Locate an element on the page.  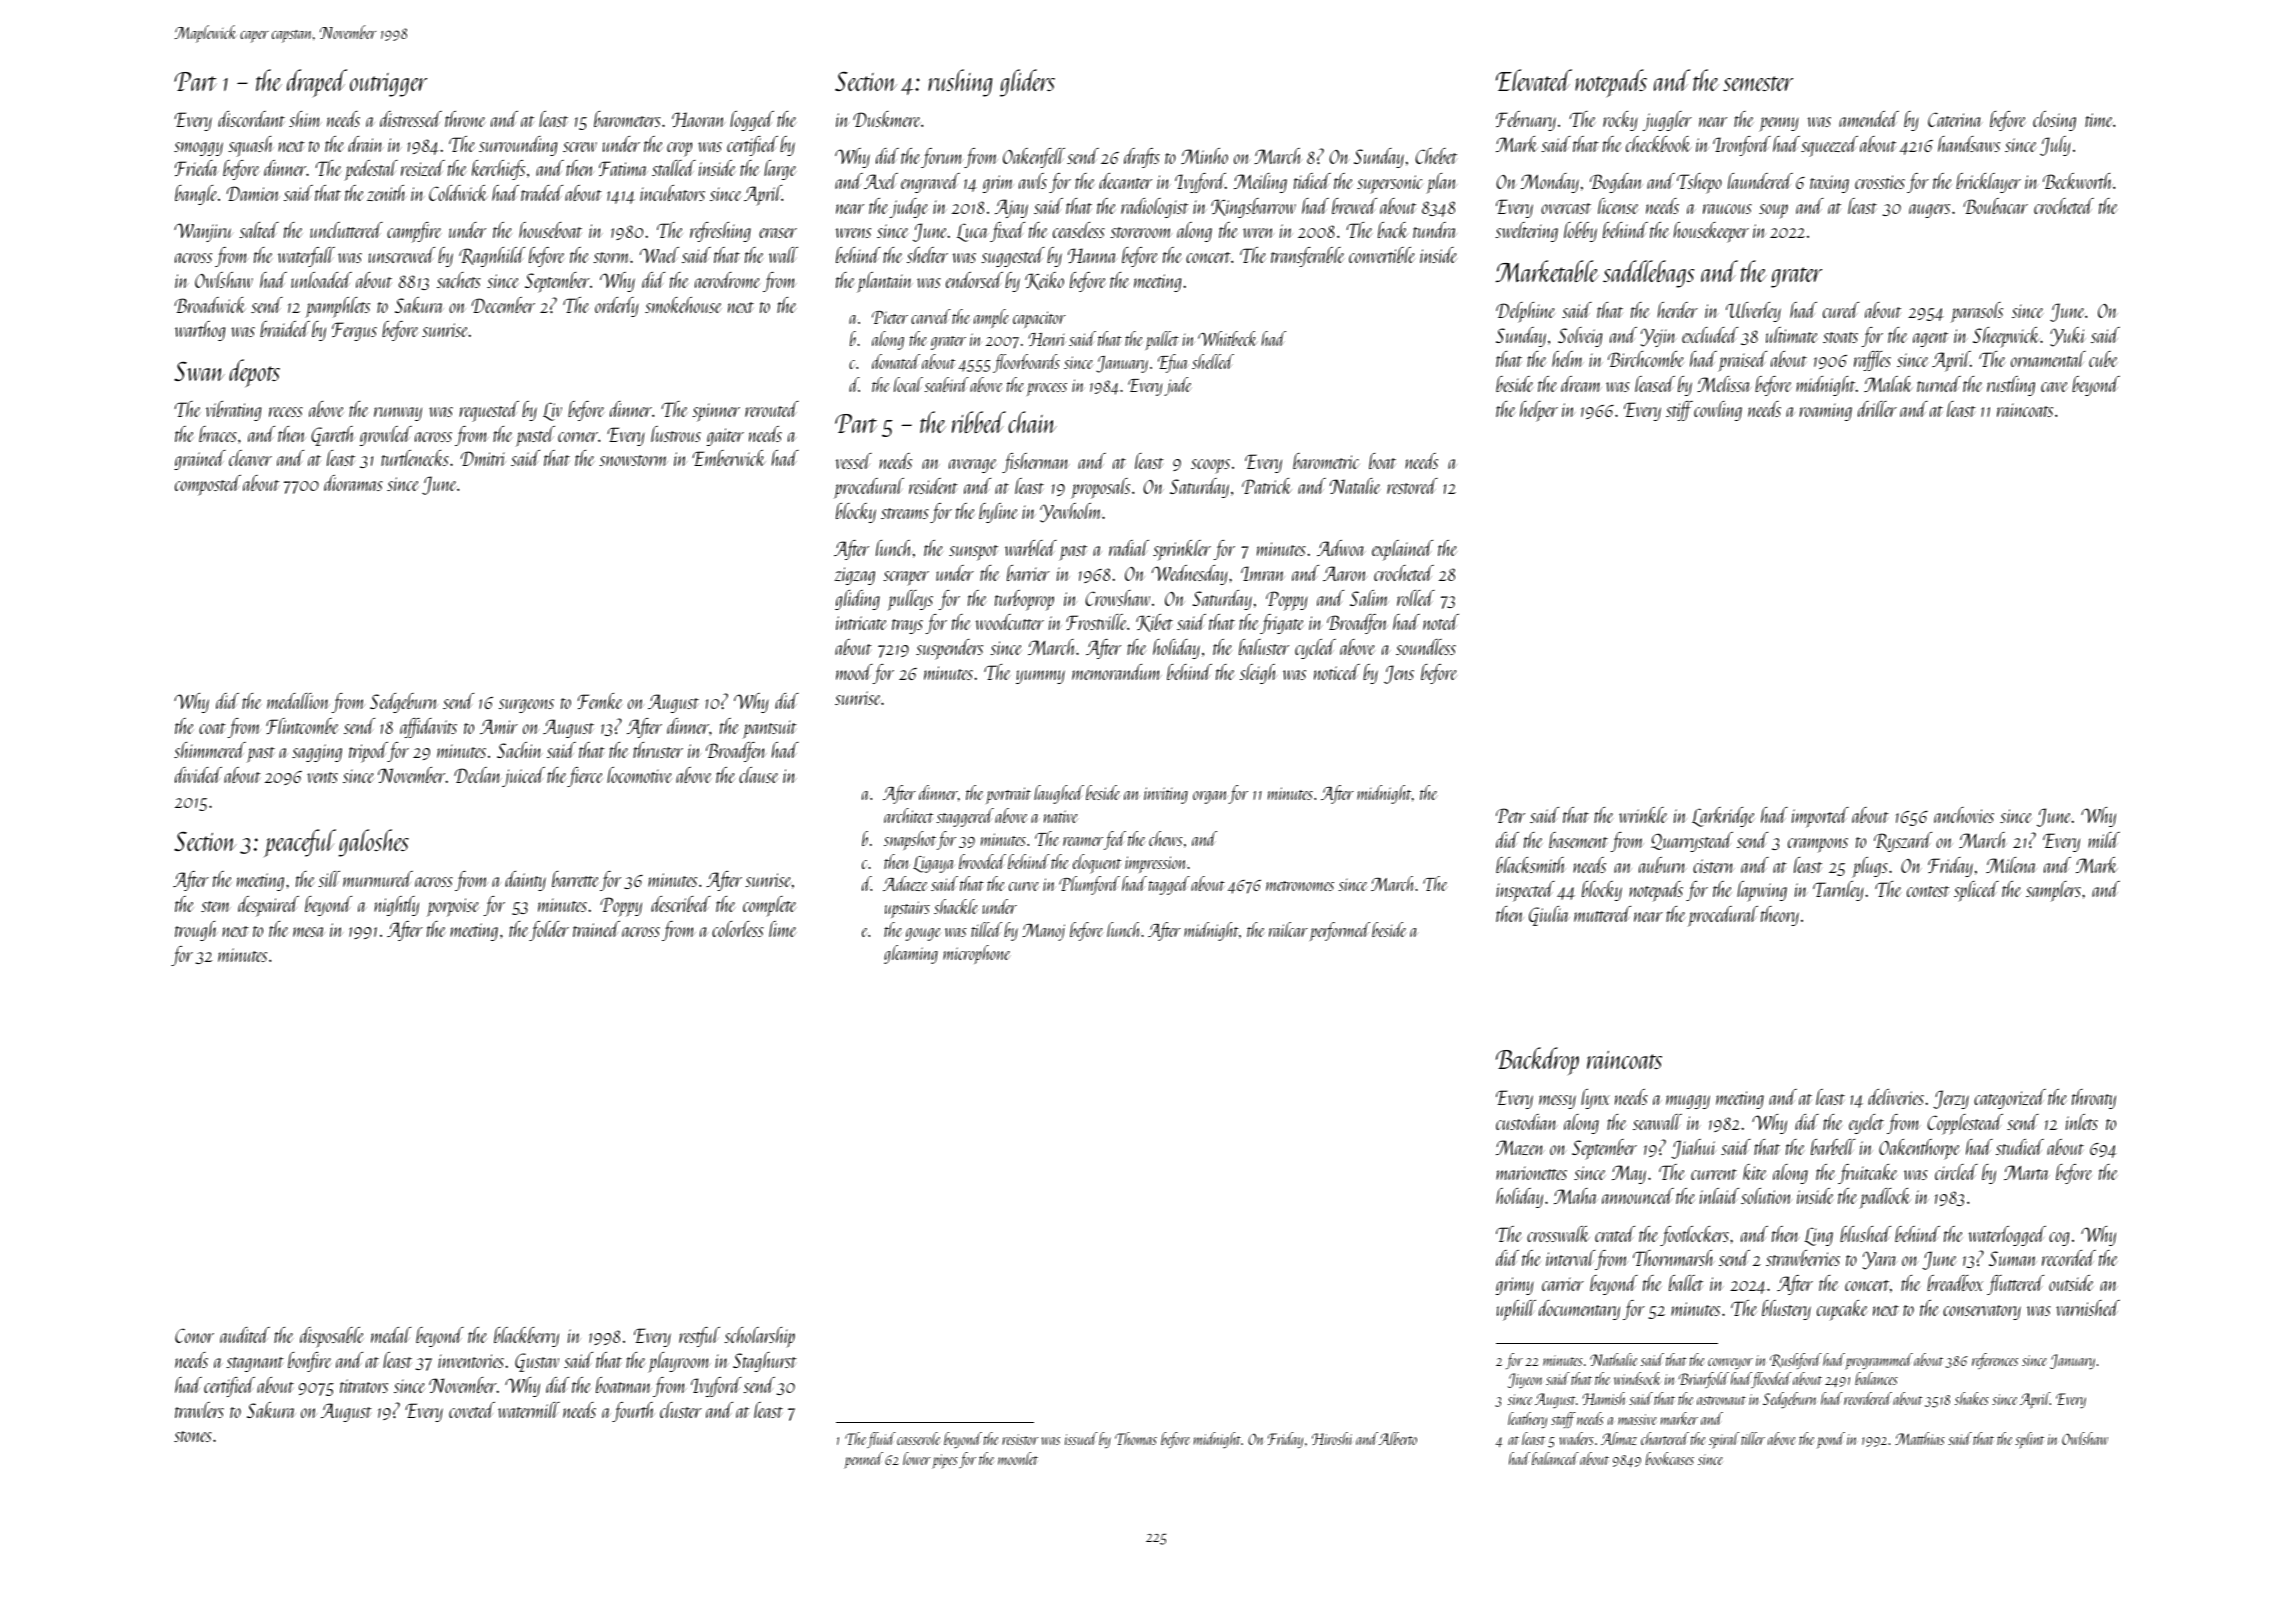
gleaming is located at coordinates (911, 954).
